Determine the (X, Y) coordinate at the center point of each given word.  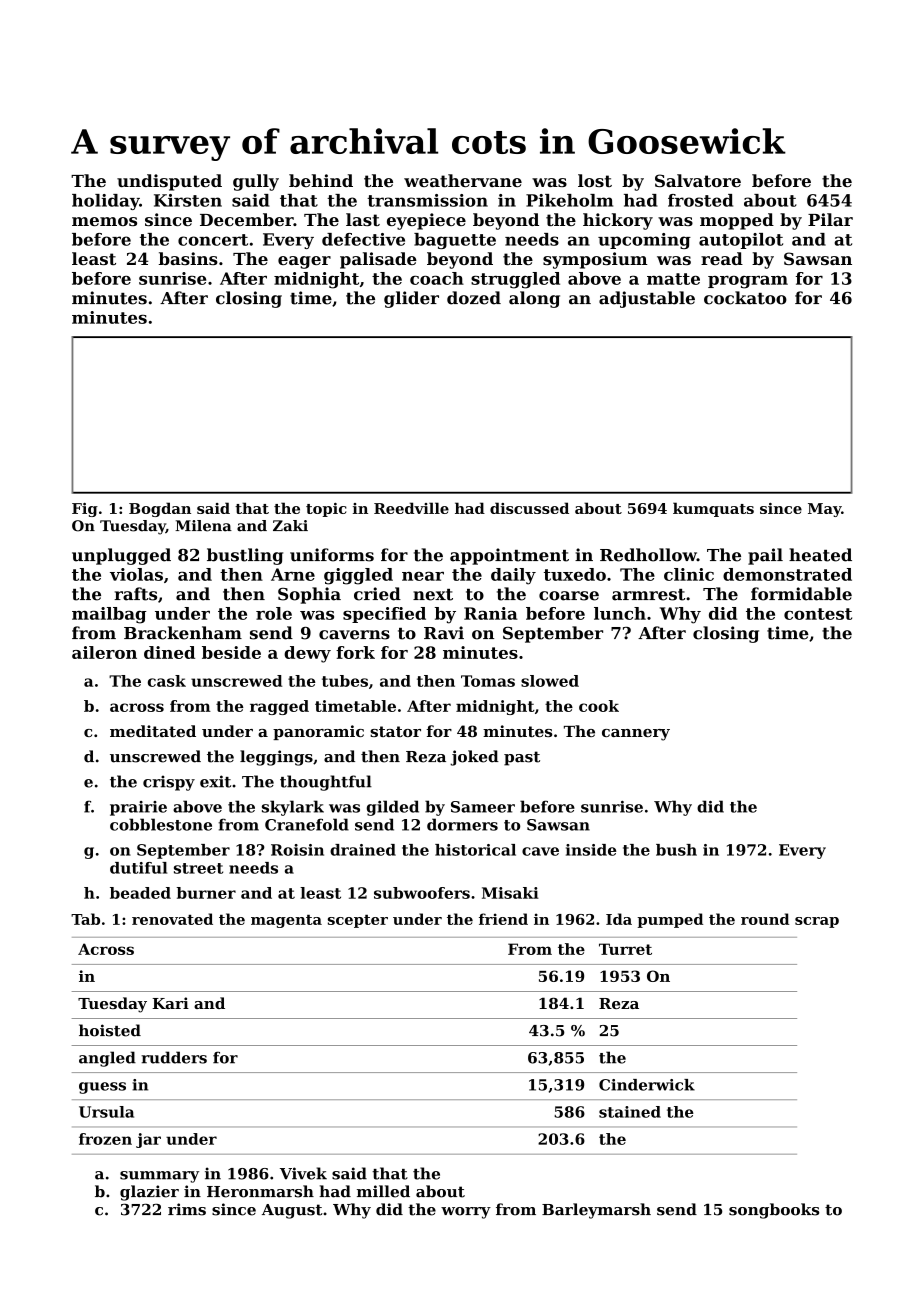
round (765, 919)
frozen (105, 1139)
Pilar (830, 219)
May (824, 510)
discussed (529, 508)
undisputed (169, 182)
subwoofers (422, 893)
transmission (427, 200)
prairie (138, 808)
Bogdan (160, 509)
